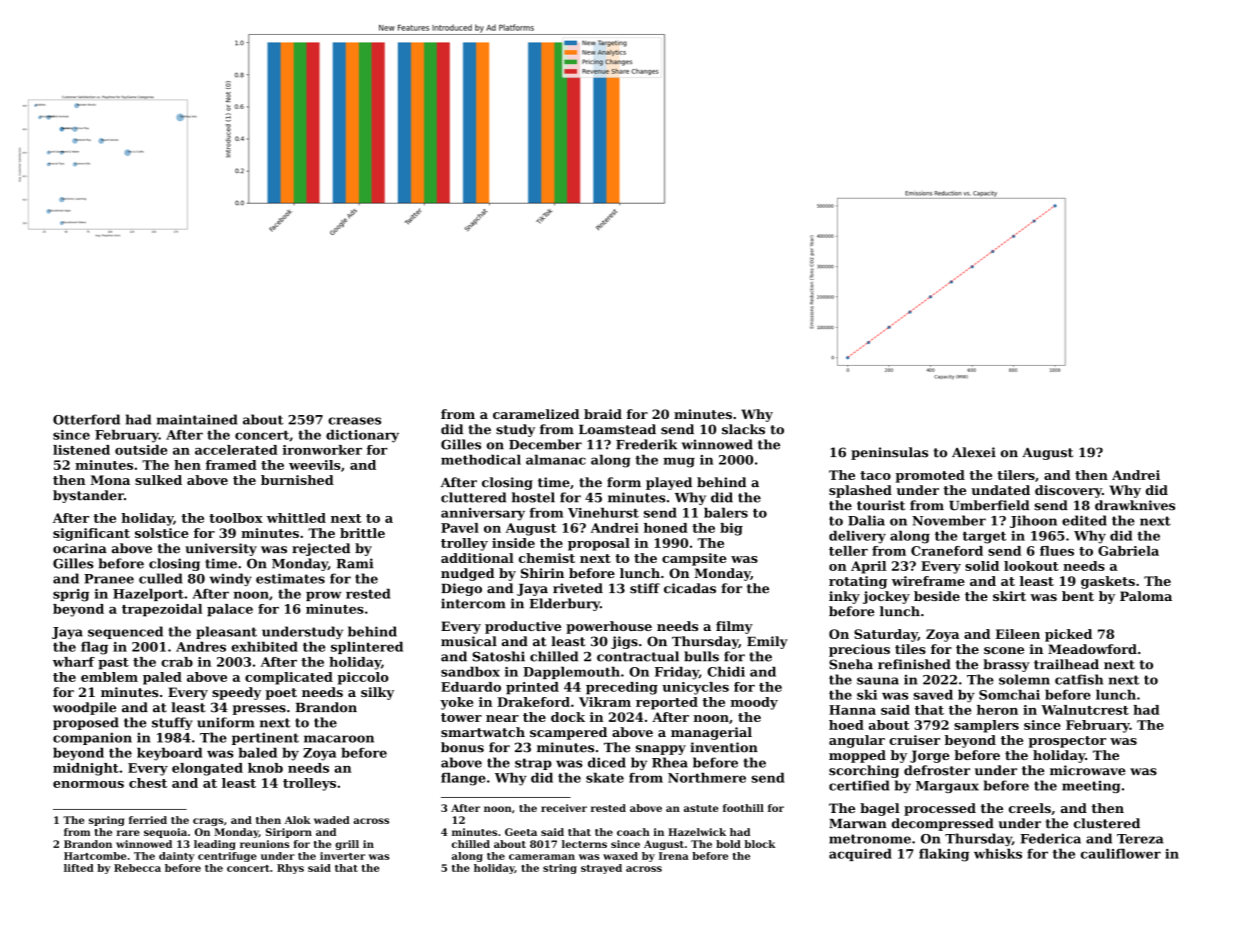  Describe the element at coordinates (914, 740) in the page. I see `cruiser` at that location.
